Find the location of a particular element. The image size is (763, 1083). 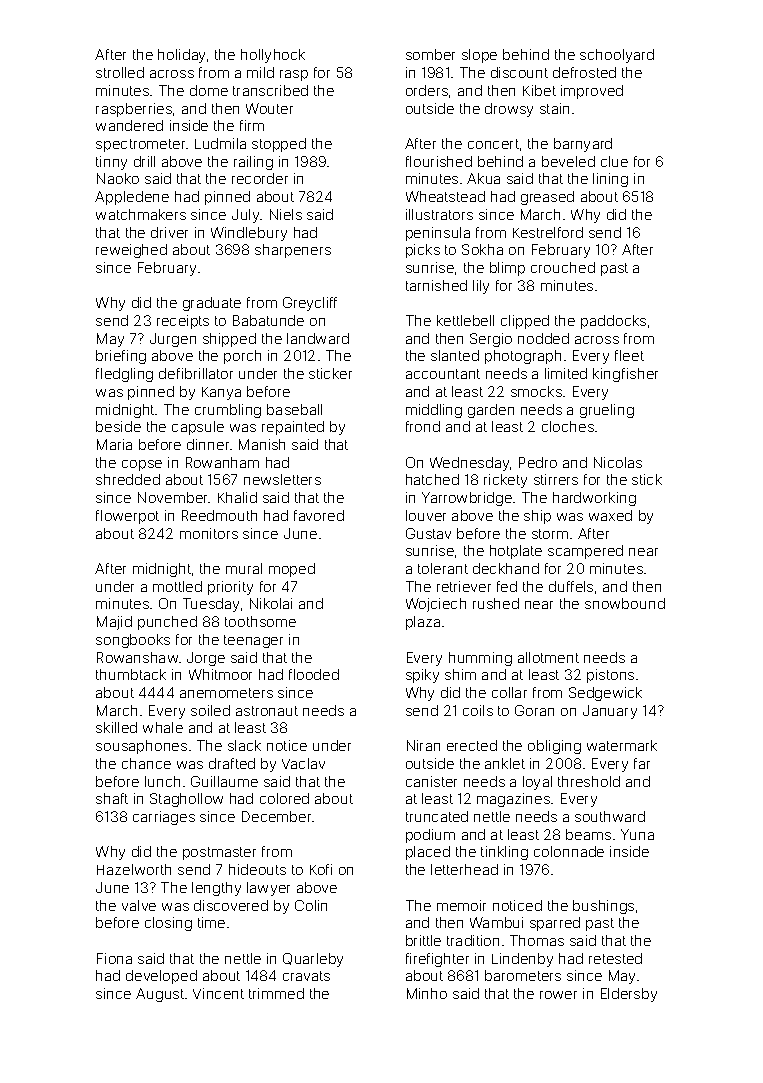

lining is located at coordinates (610, 180).
